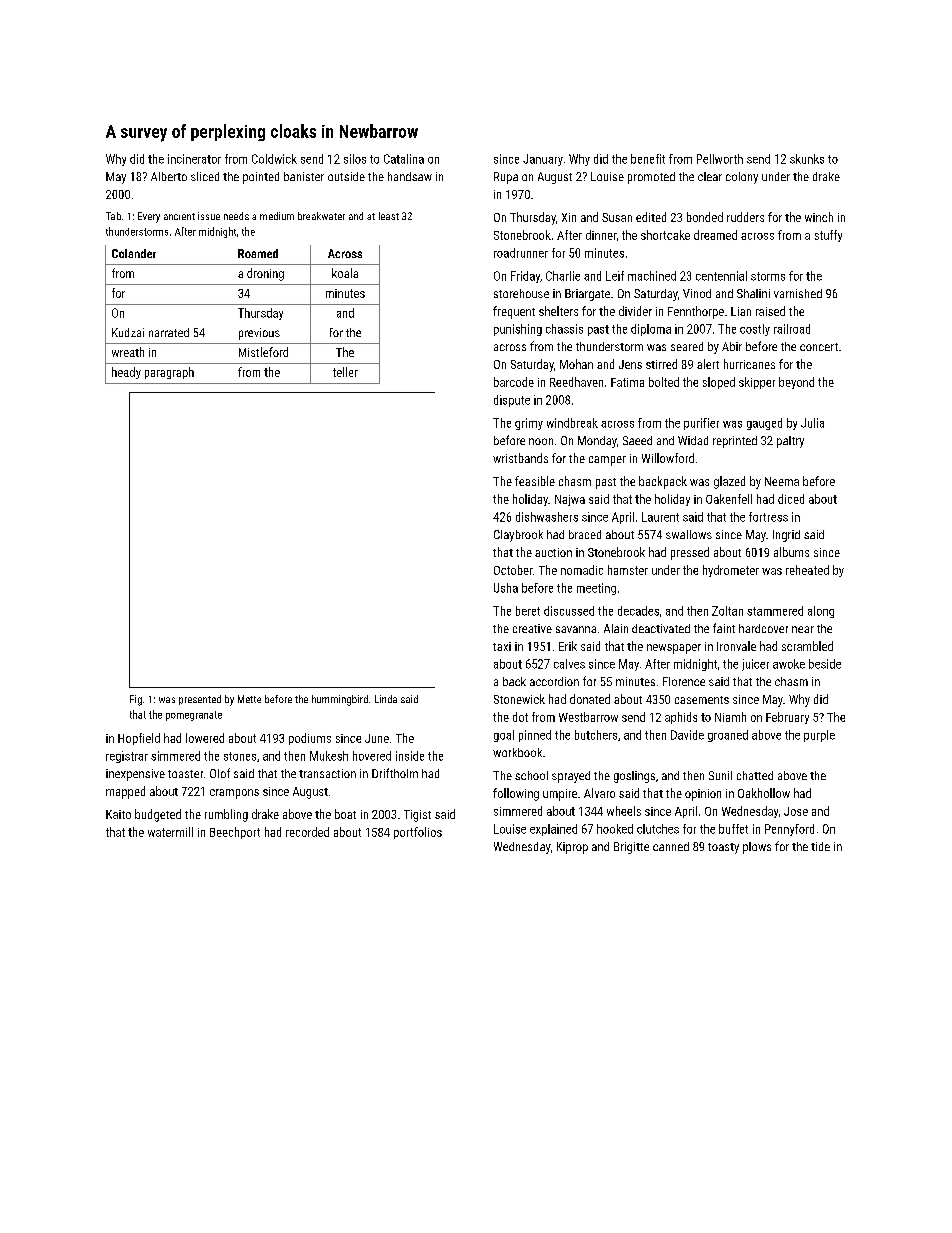  Describe the element at coordinates (321, 216) in the screenshot. I see `breakwater` at that location.
